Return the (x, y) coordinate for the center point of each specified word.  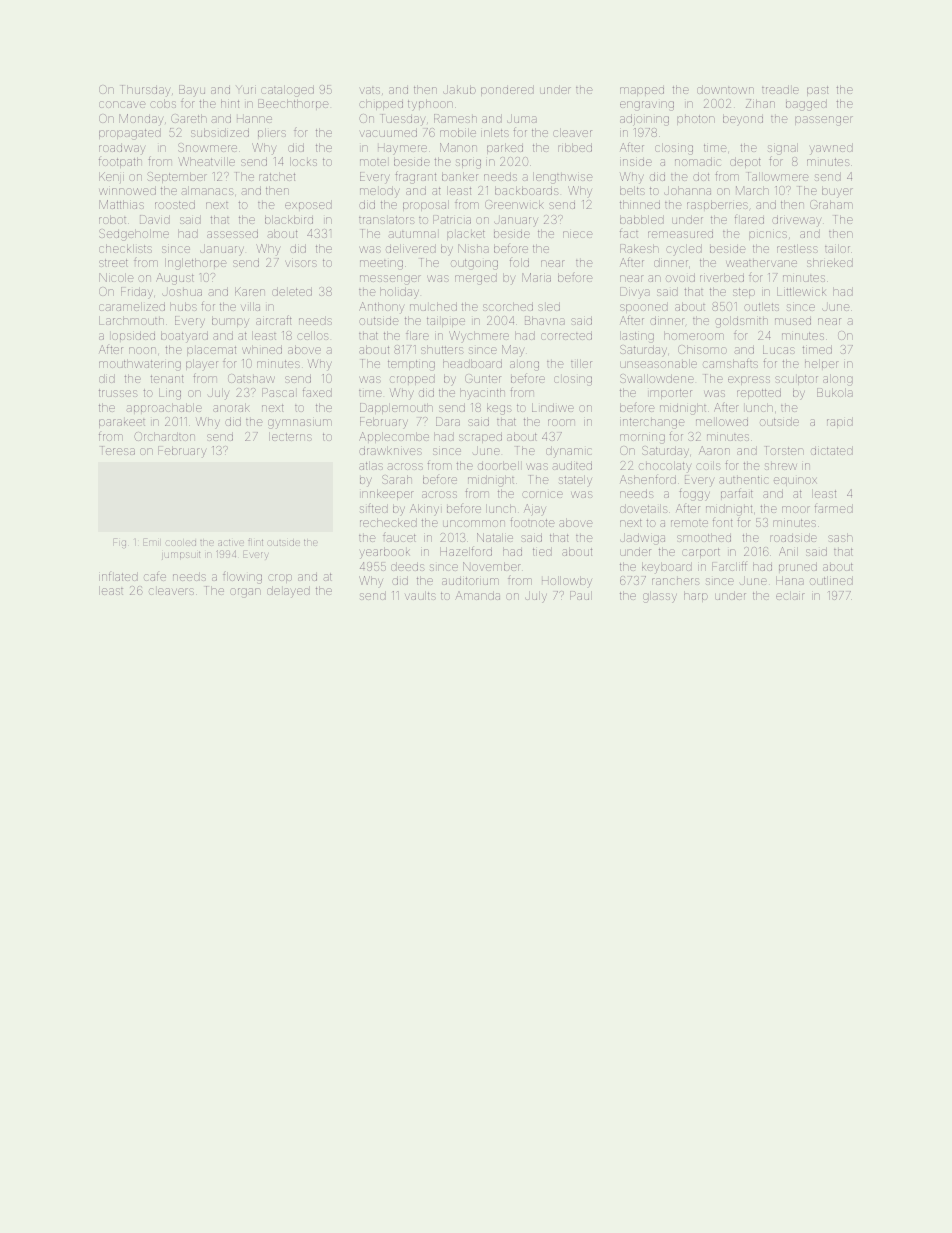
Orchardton (164, 436)
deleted (292, 291)
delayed (288, 592)
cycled (684, 250)
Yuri (246, 89)
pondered (507, 90)
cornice (542, 494)
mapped (642, 90)
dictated (832, 450)
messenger (390, 280)
